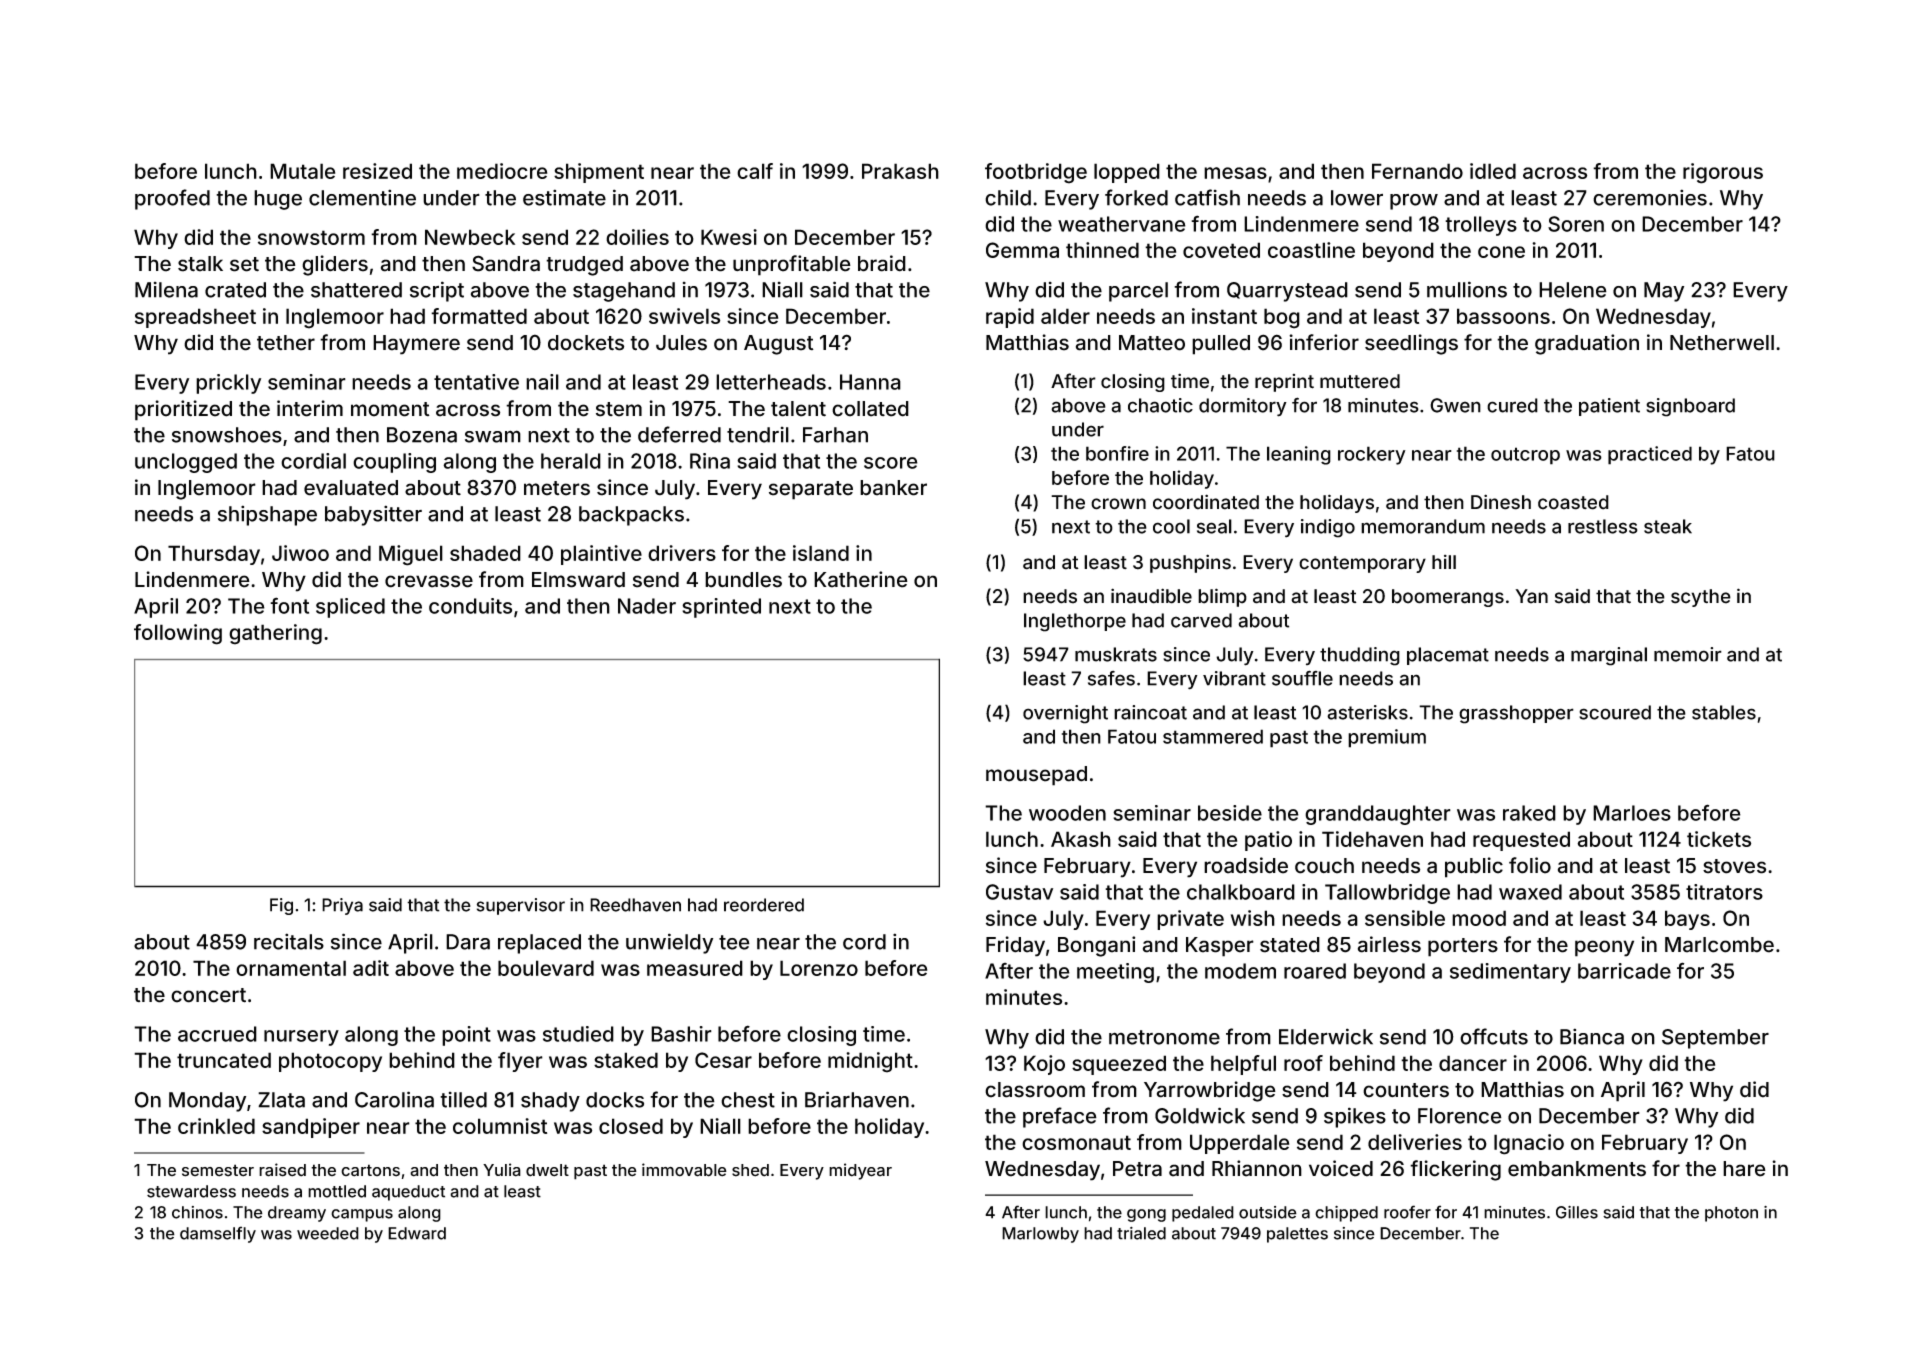 The height and width of the page is (1361, 1925). What do you see at coordinates (681, 343) in the page?
I see `Jules` at bounding box center [681, 343].
